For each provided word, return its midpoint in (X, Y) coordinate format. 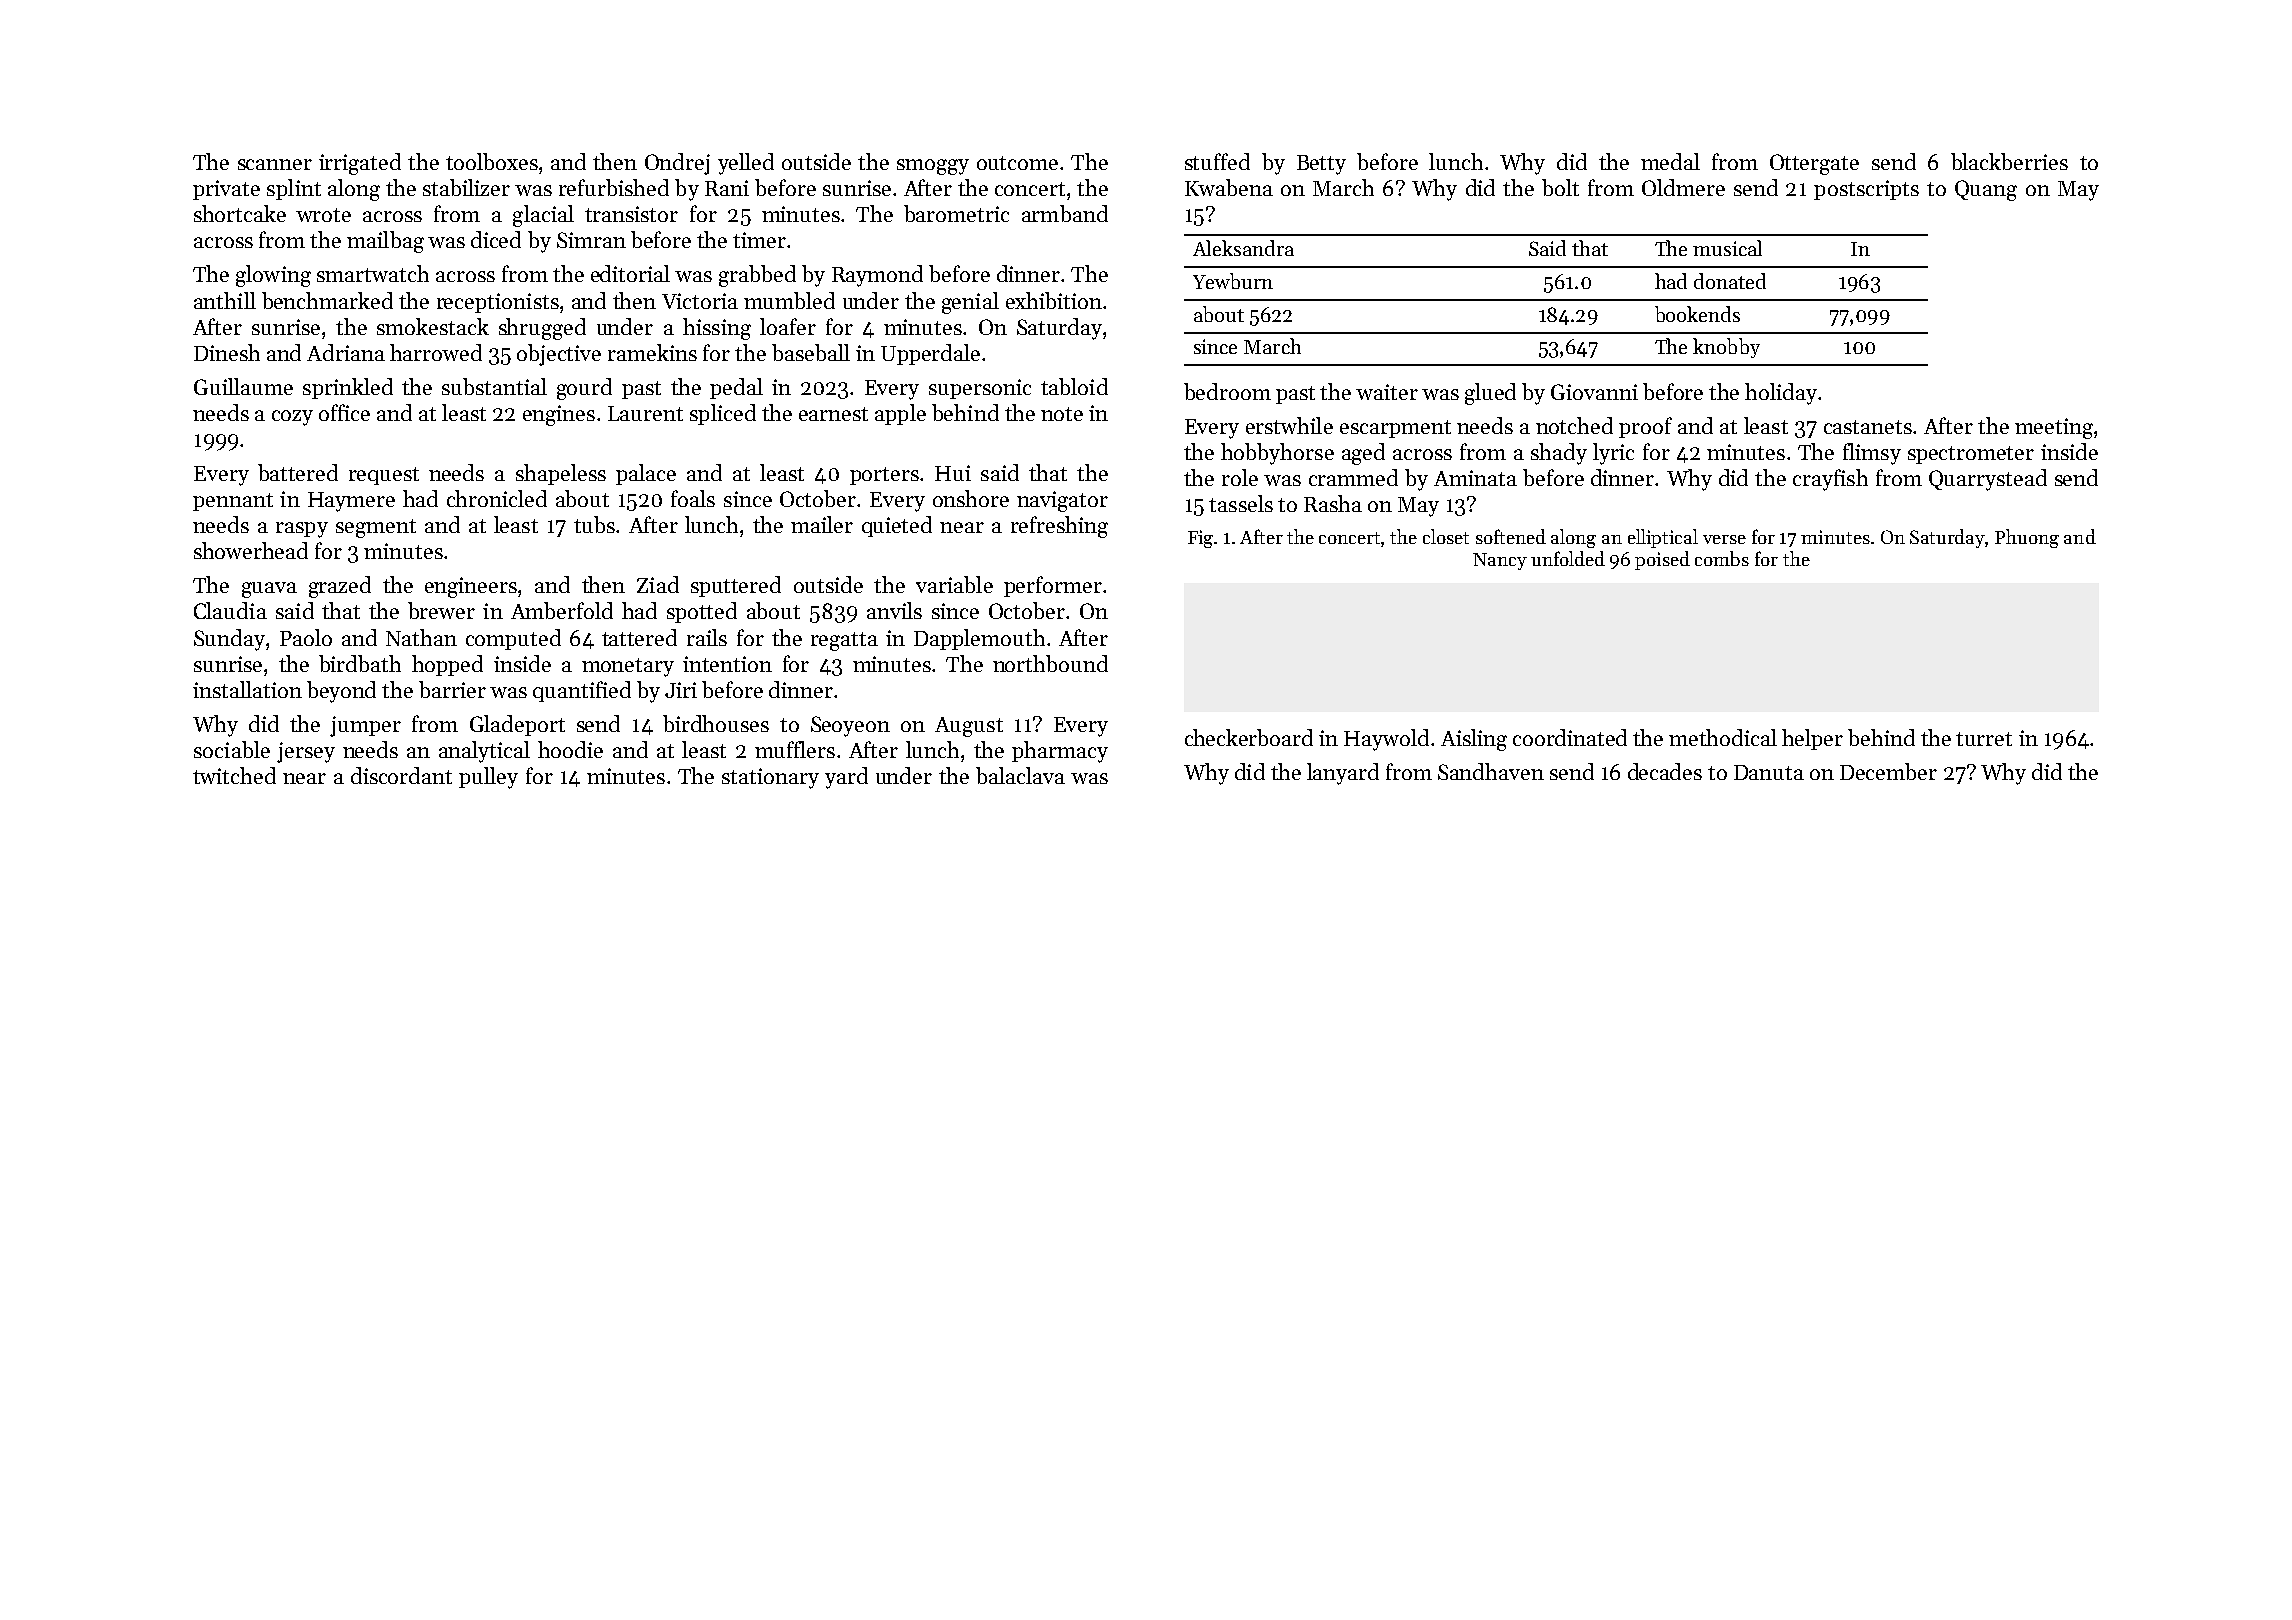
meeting (2054, 428)
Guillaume (243, 386)
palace (646, 474)
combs (1722, 558)
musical (1727, 248)
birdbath (360, 663)
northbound (1050, 663)
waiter (1387, 392)
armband (1065, 213)
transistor (631, 214)
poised (1662, 560)
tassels (1241, 503)
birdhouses (716, 723)
